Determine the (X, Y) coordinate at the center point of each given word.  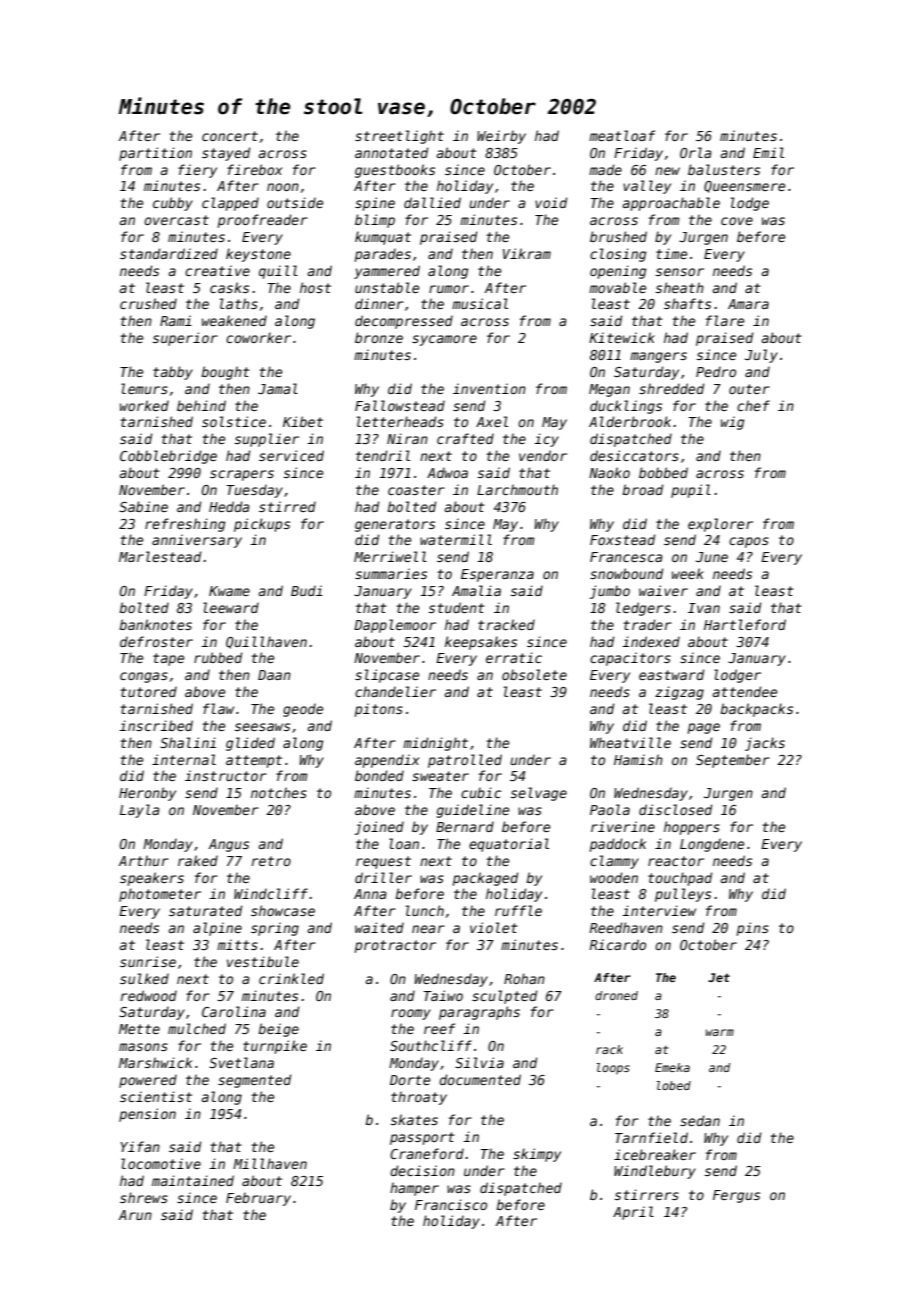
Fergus (736, 1196)
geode (303, 710)
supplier (267, 440)
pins (752, 929)
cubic (481, 792)
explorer (720, 525)
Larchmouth (517, 489)
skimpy (537, 1155)
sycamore (444, 340)
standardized (169, 253)
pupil (691, 491)
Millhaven (270, 1163)
